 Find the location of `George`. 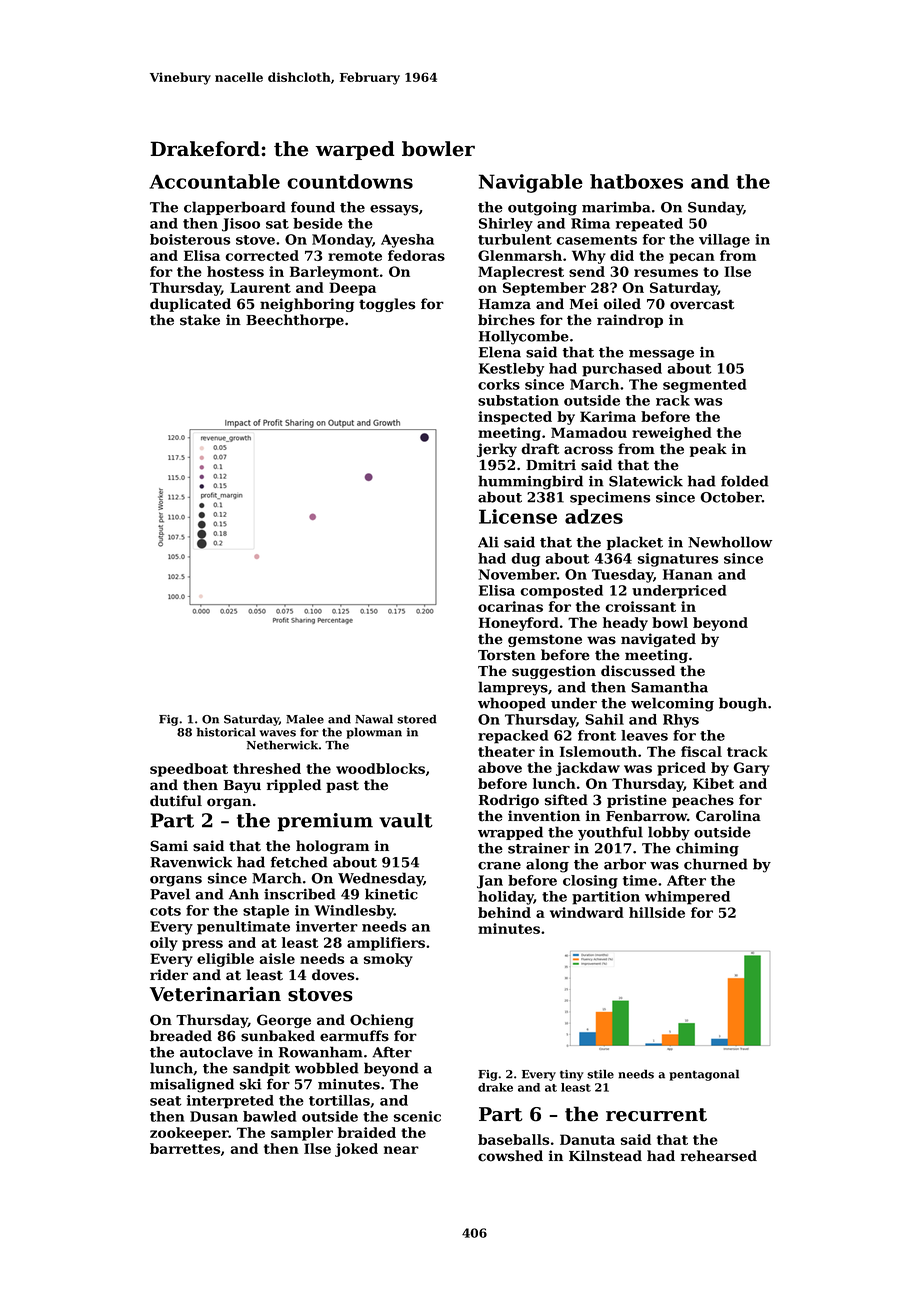

George is located at coordinates (284, 1021).
